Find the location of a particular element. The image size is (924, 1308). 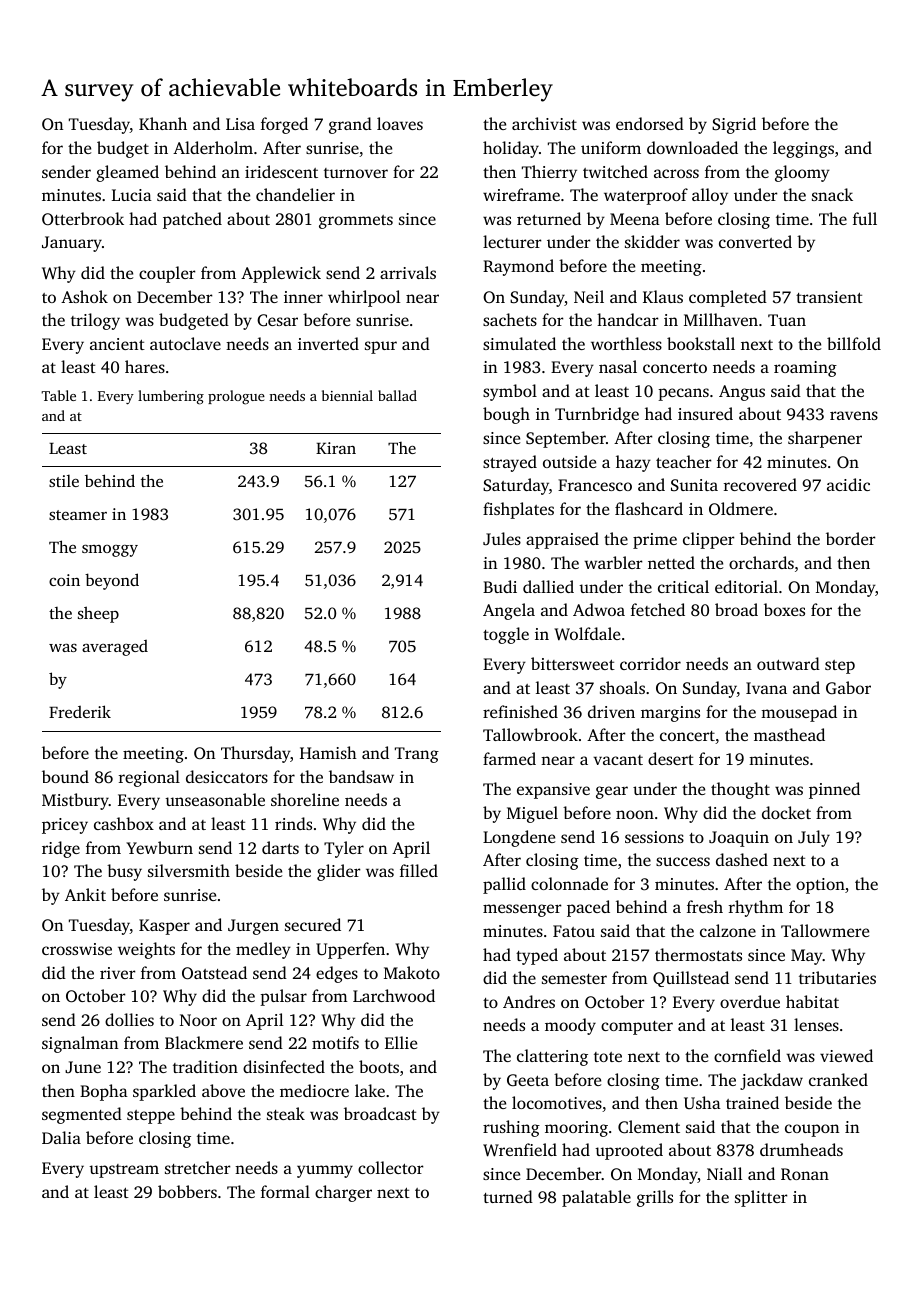

bobbers is located at coordinates (187, 1191).
